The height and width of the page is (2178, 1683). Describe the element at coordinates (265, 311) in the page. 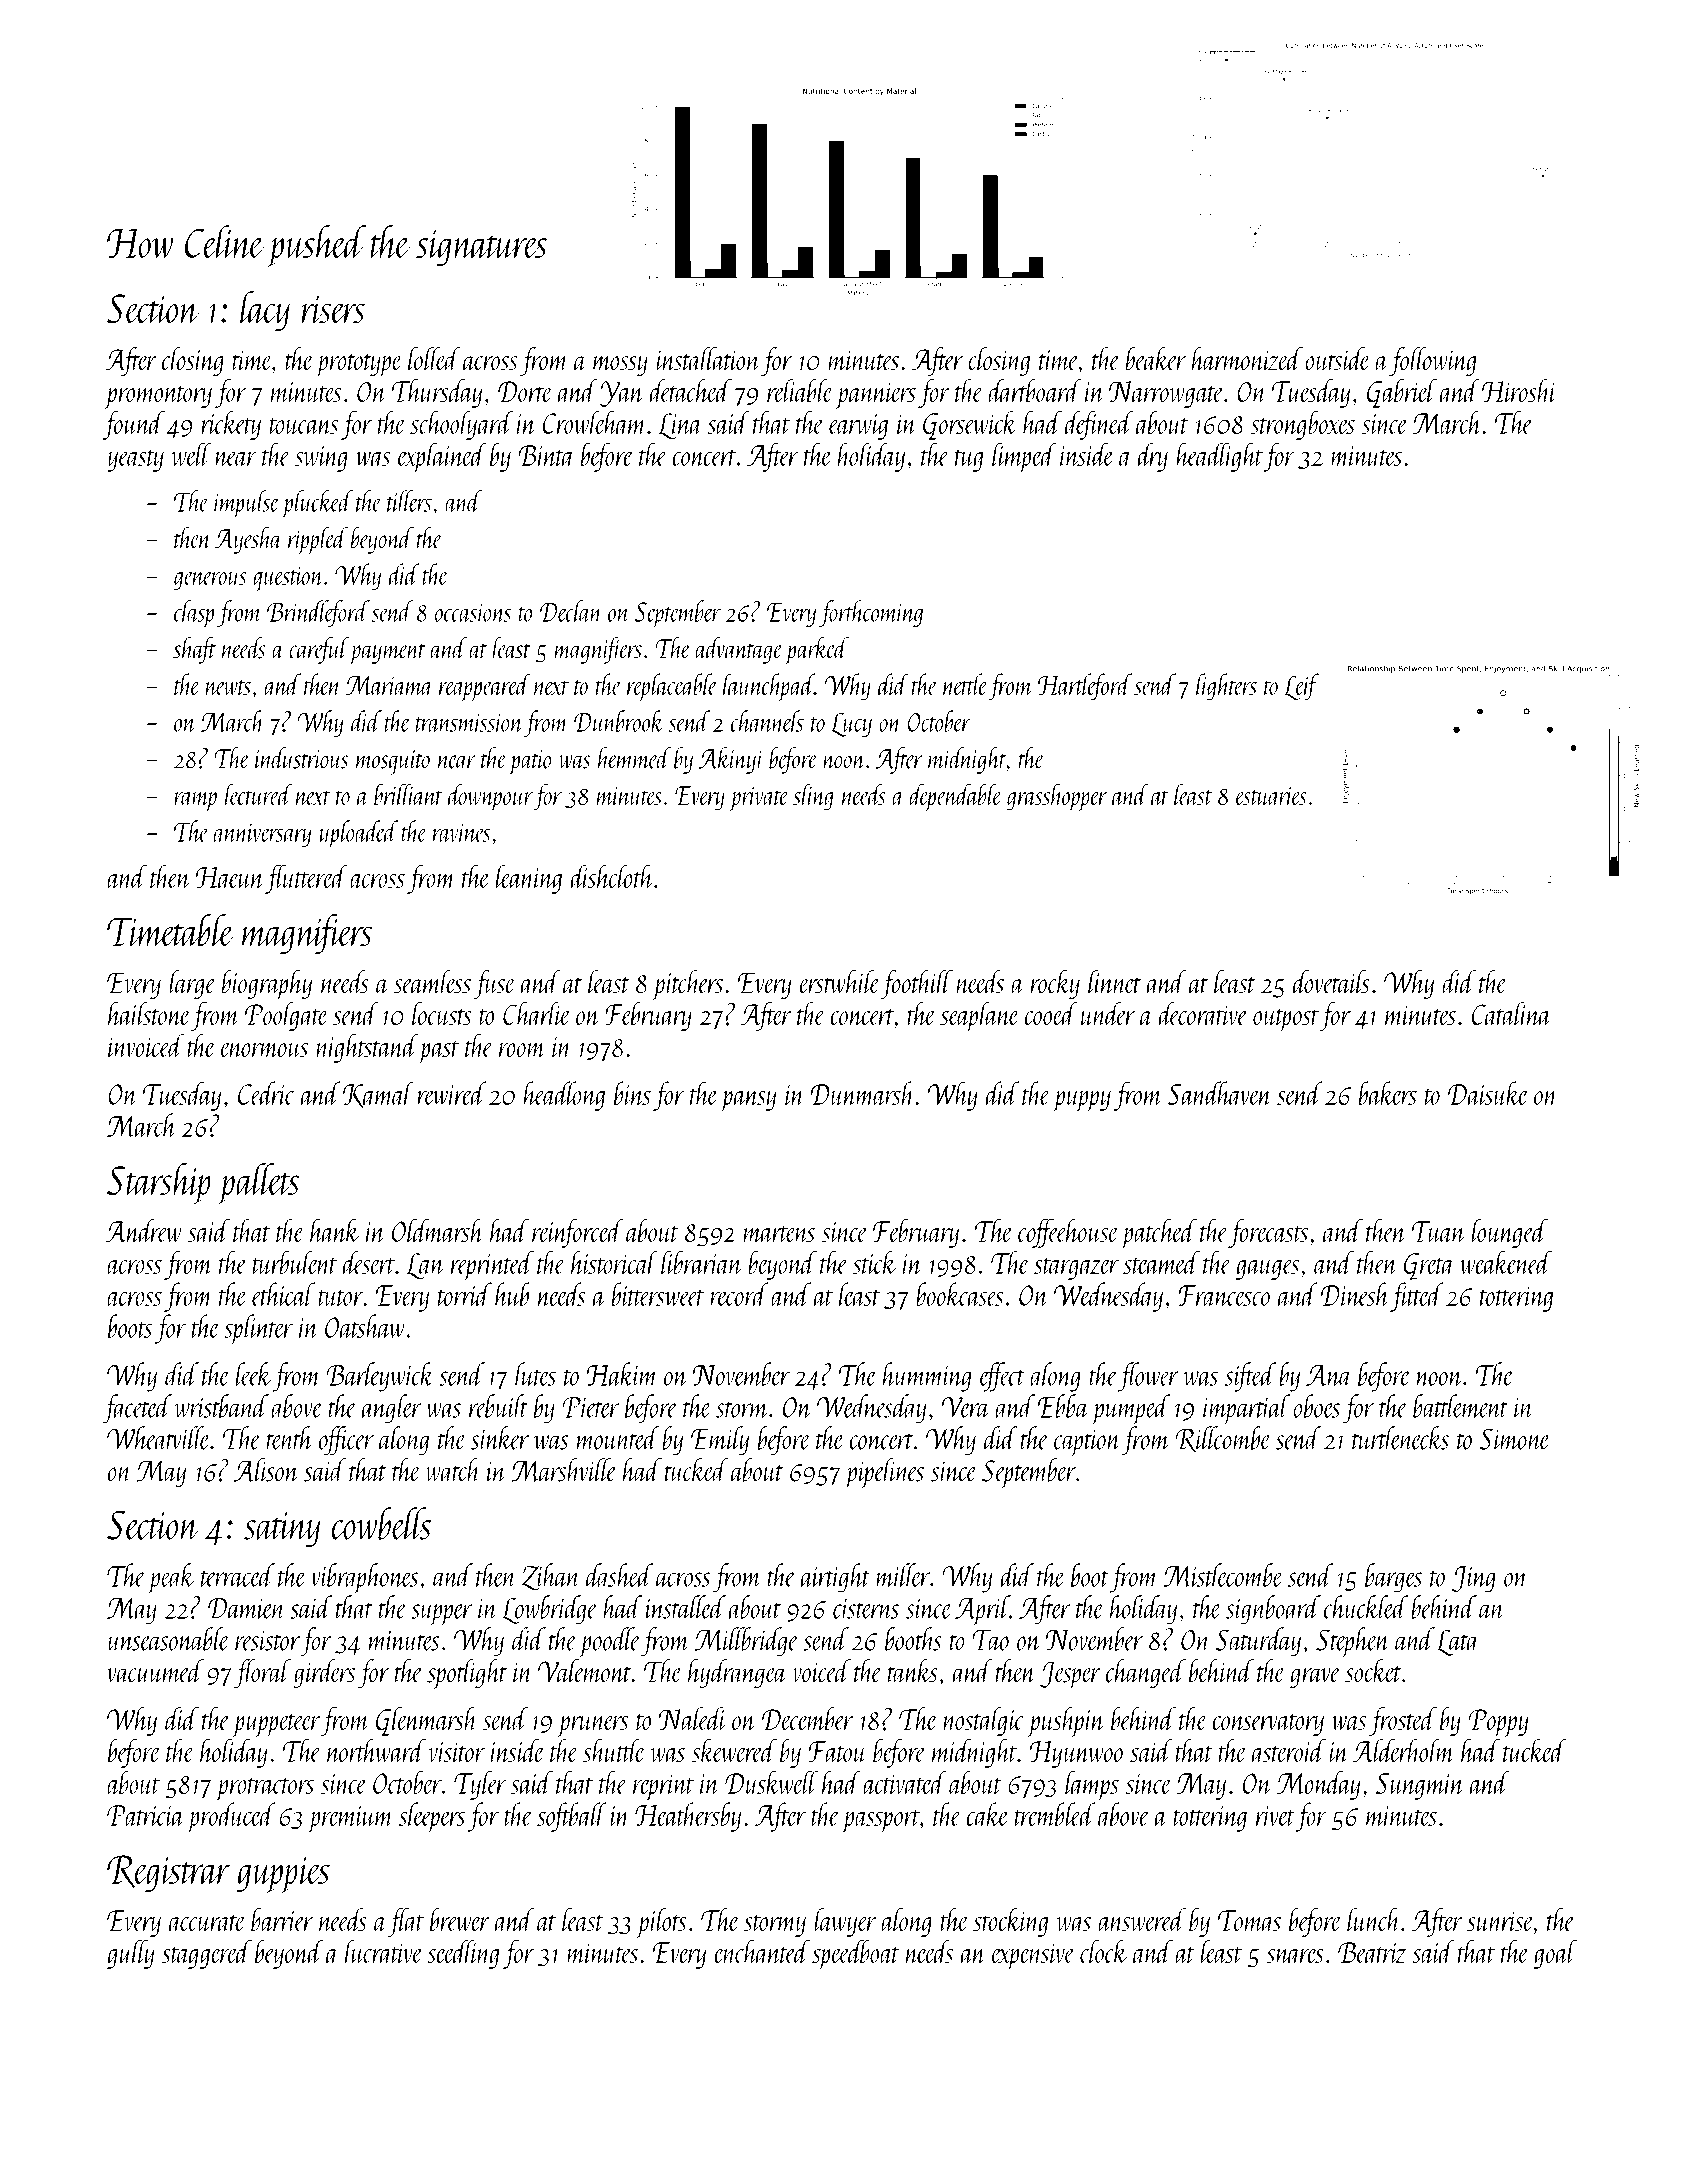

I see `lacy` at that location.
